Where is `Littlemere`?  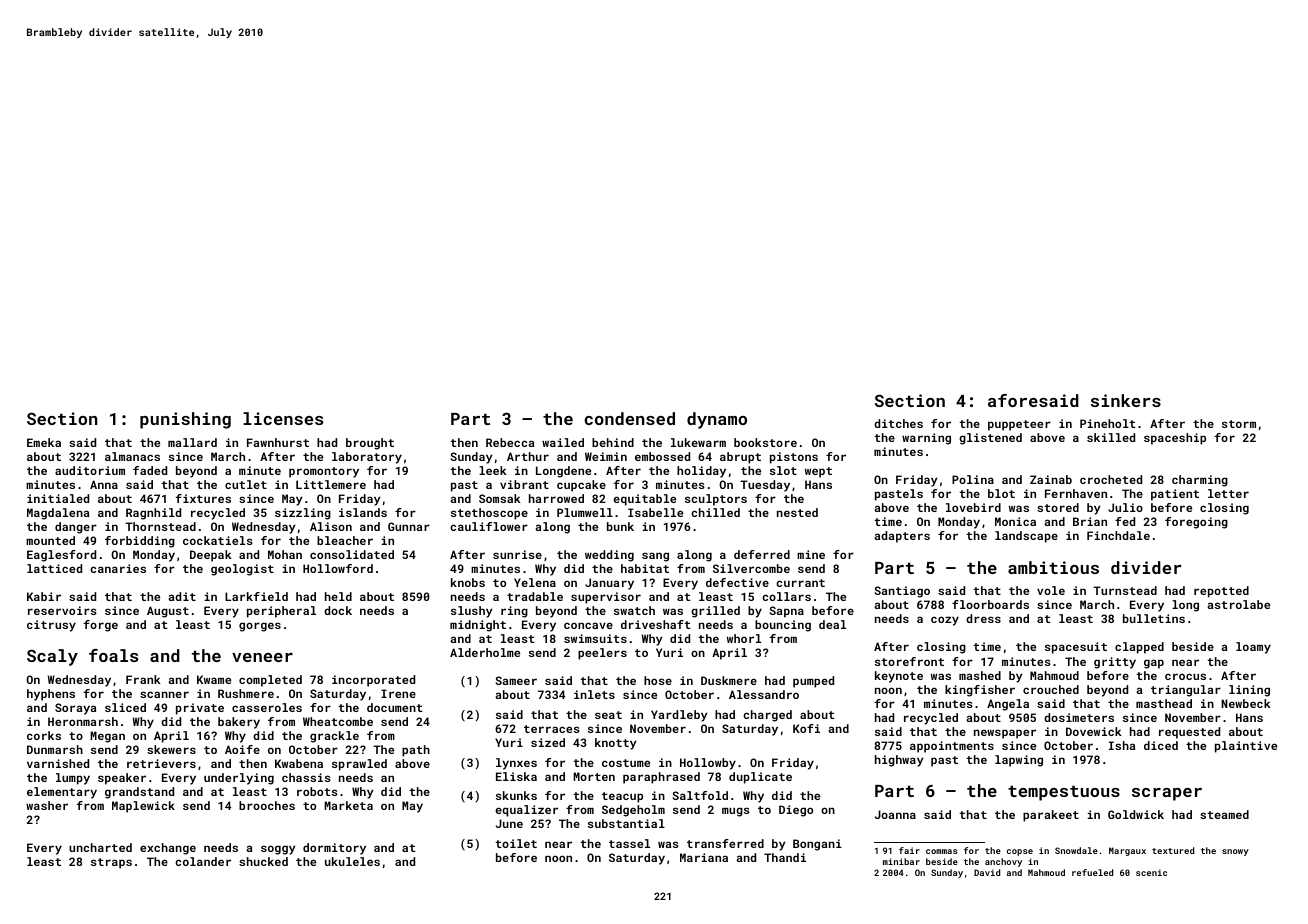 Littlemere is located at coordinates (331, 484).
